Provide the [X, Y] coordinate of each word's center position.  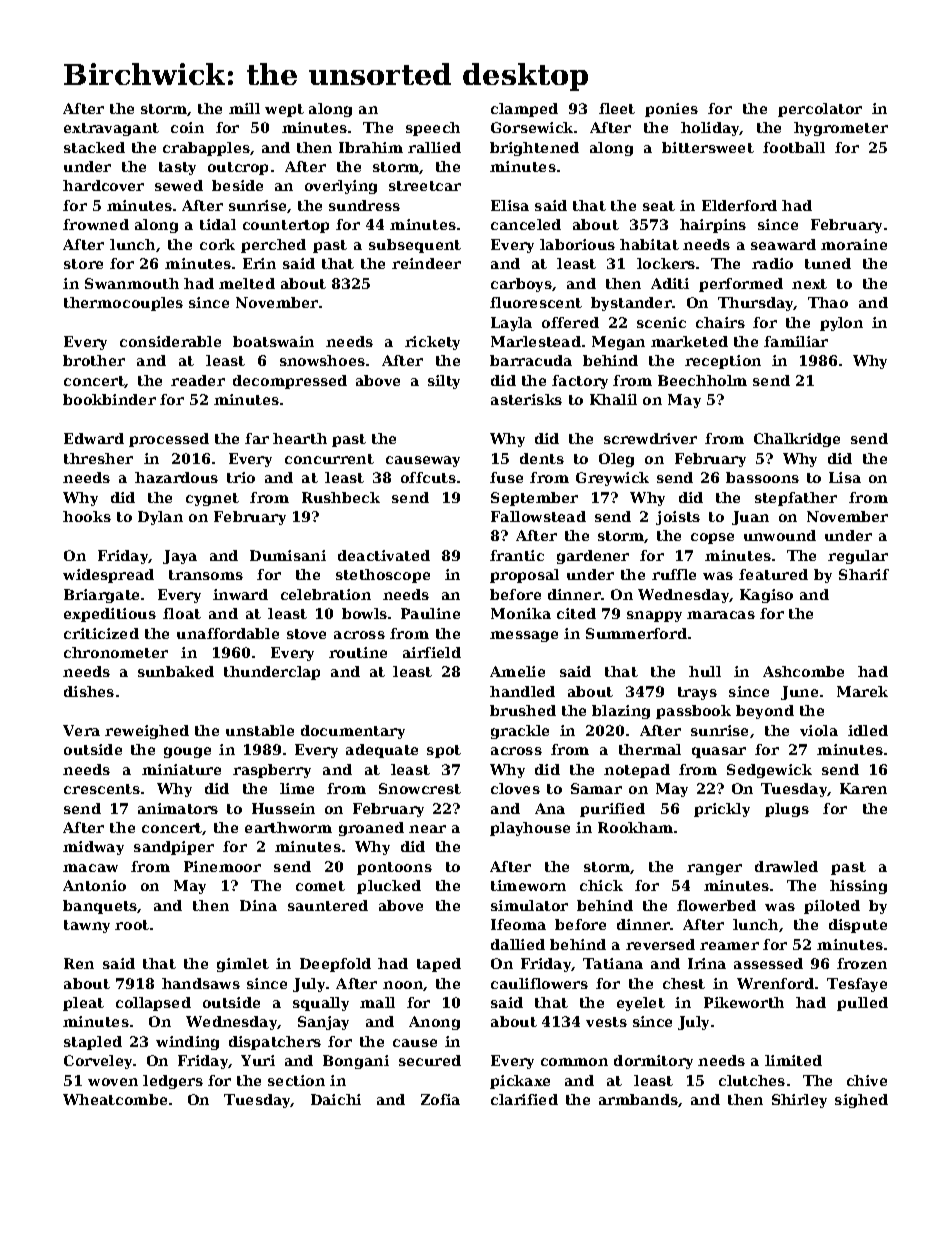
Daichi [336, 1099]
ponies [671, 110]
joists [678, 518]
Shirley [799, 1101]
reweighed [147, 732]
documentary [353, 732]
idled [868, 730]
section [296, 1080]
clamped [524, 110]
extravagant [111, 129]
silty [444, 382]
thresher [98, 458]
